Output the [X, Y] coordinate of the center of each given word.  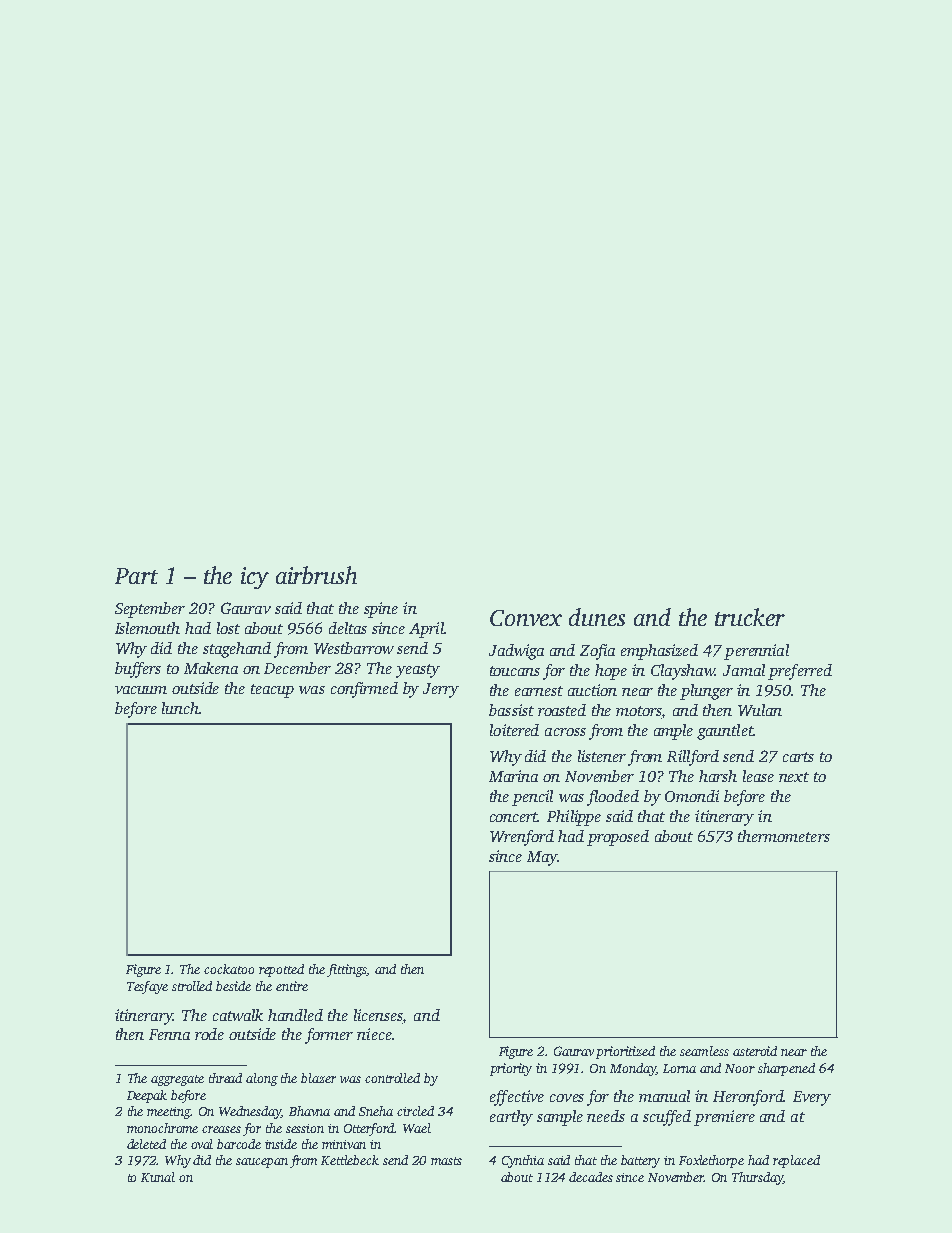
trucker [750, 617]
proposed [618, 838]
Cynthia [523, 1161]
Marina [513, 776]
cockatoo [229, 969]
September [150, 610]
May [542, 858]
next [794, 777]
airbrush [316, 575]
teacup [272, 691]
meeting [169, 1113]
